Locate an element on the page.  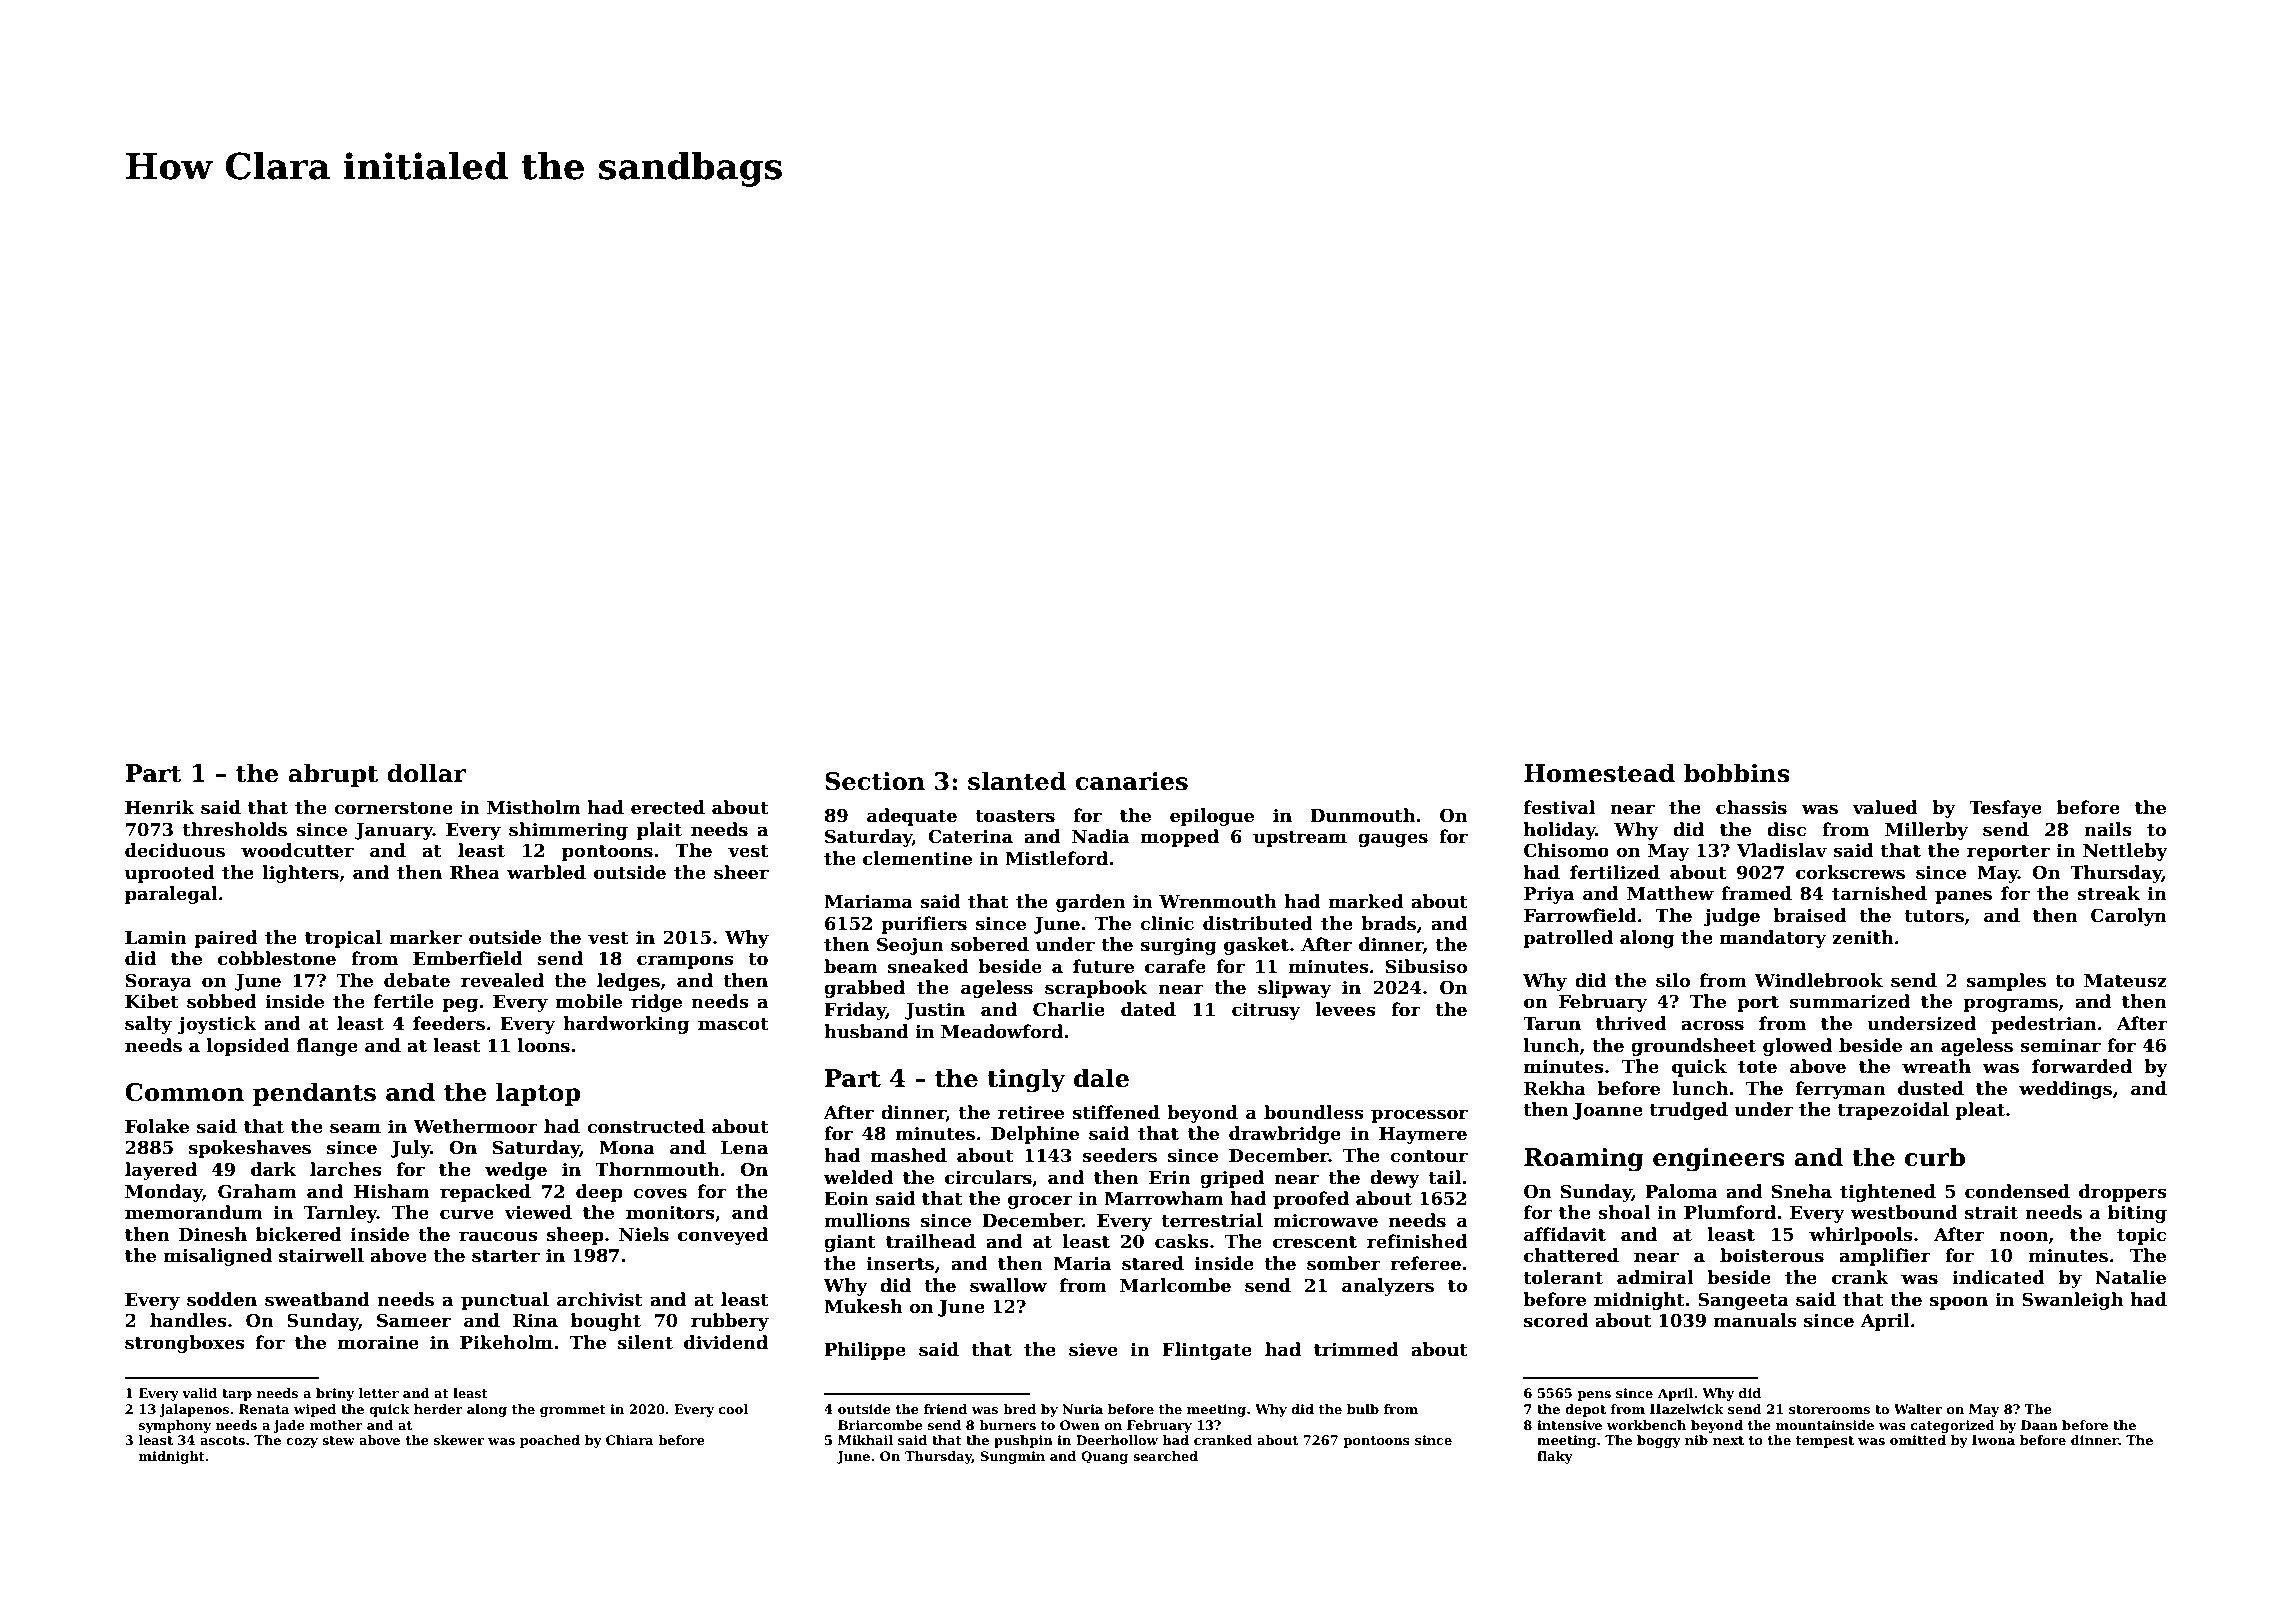
zenith is located at coordinates (1863, 937).
